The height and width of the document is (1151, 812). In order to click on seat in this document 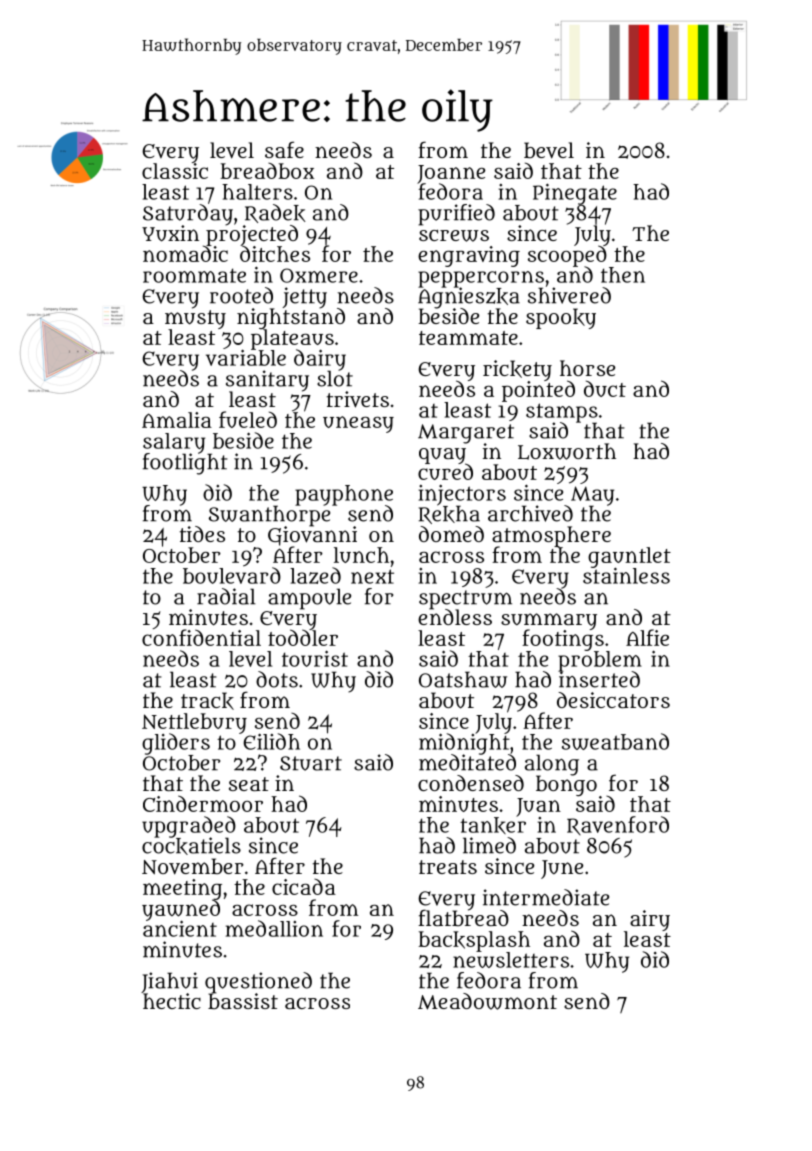, I will do `click(249, 784)`.
